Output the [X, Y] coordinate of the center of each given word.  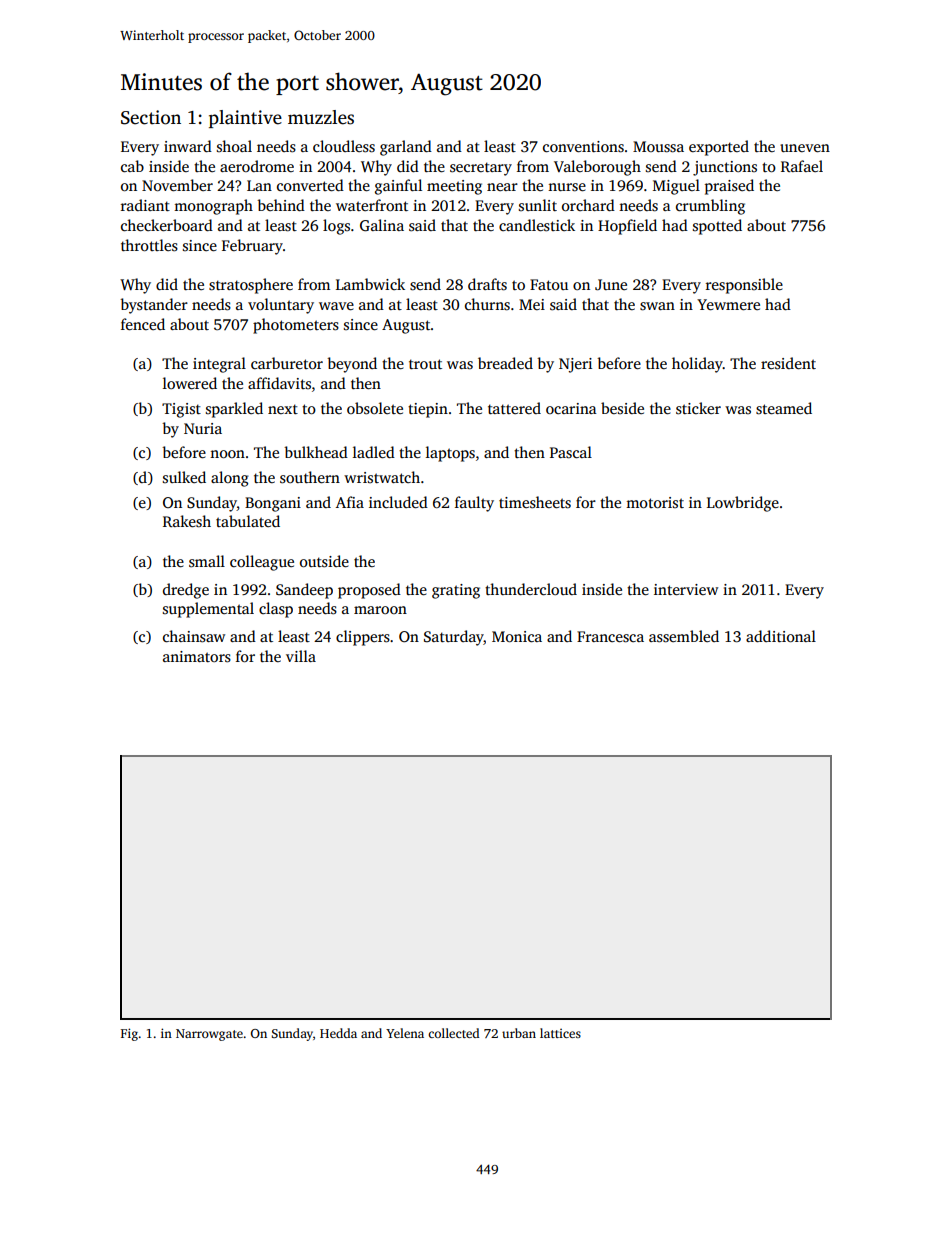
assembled [684, 636]
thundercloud [531, 589]
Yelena [405, 1033]
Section [151, 117]
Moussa [658, 147]
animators [197, 657]
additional [781, 636]
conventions [583, 147]
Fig [129, 1034]
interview [686, 589]
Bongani [273, 504]
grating [456, 591]
